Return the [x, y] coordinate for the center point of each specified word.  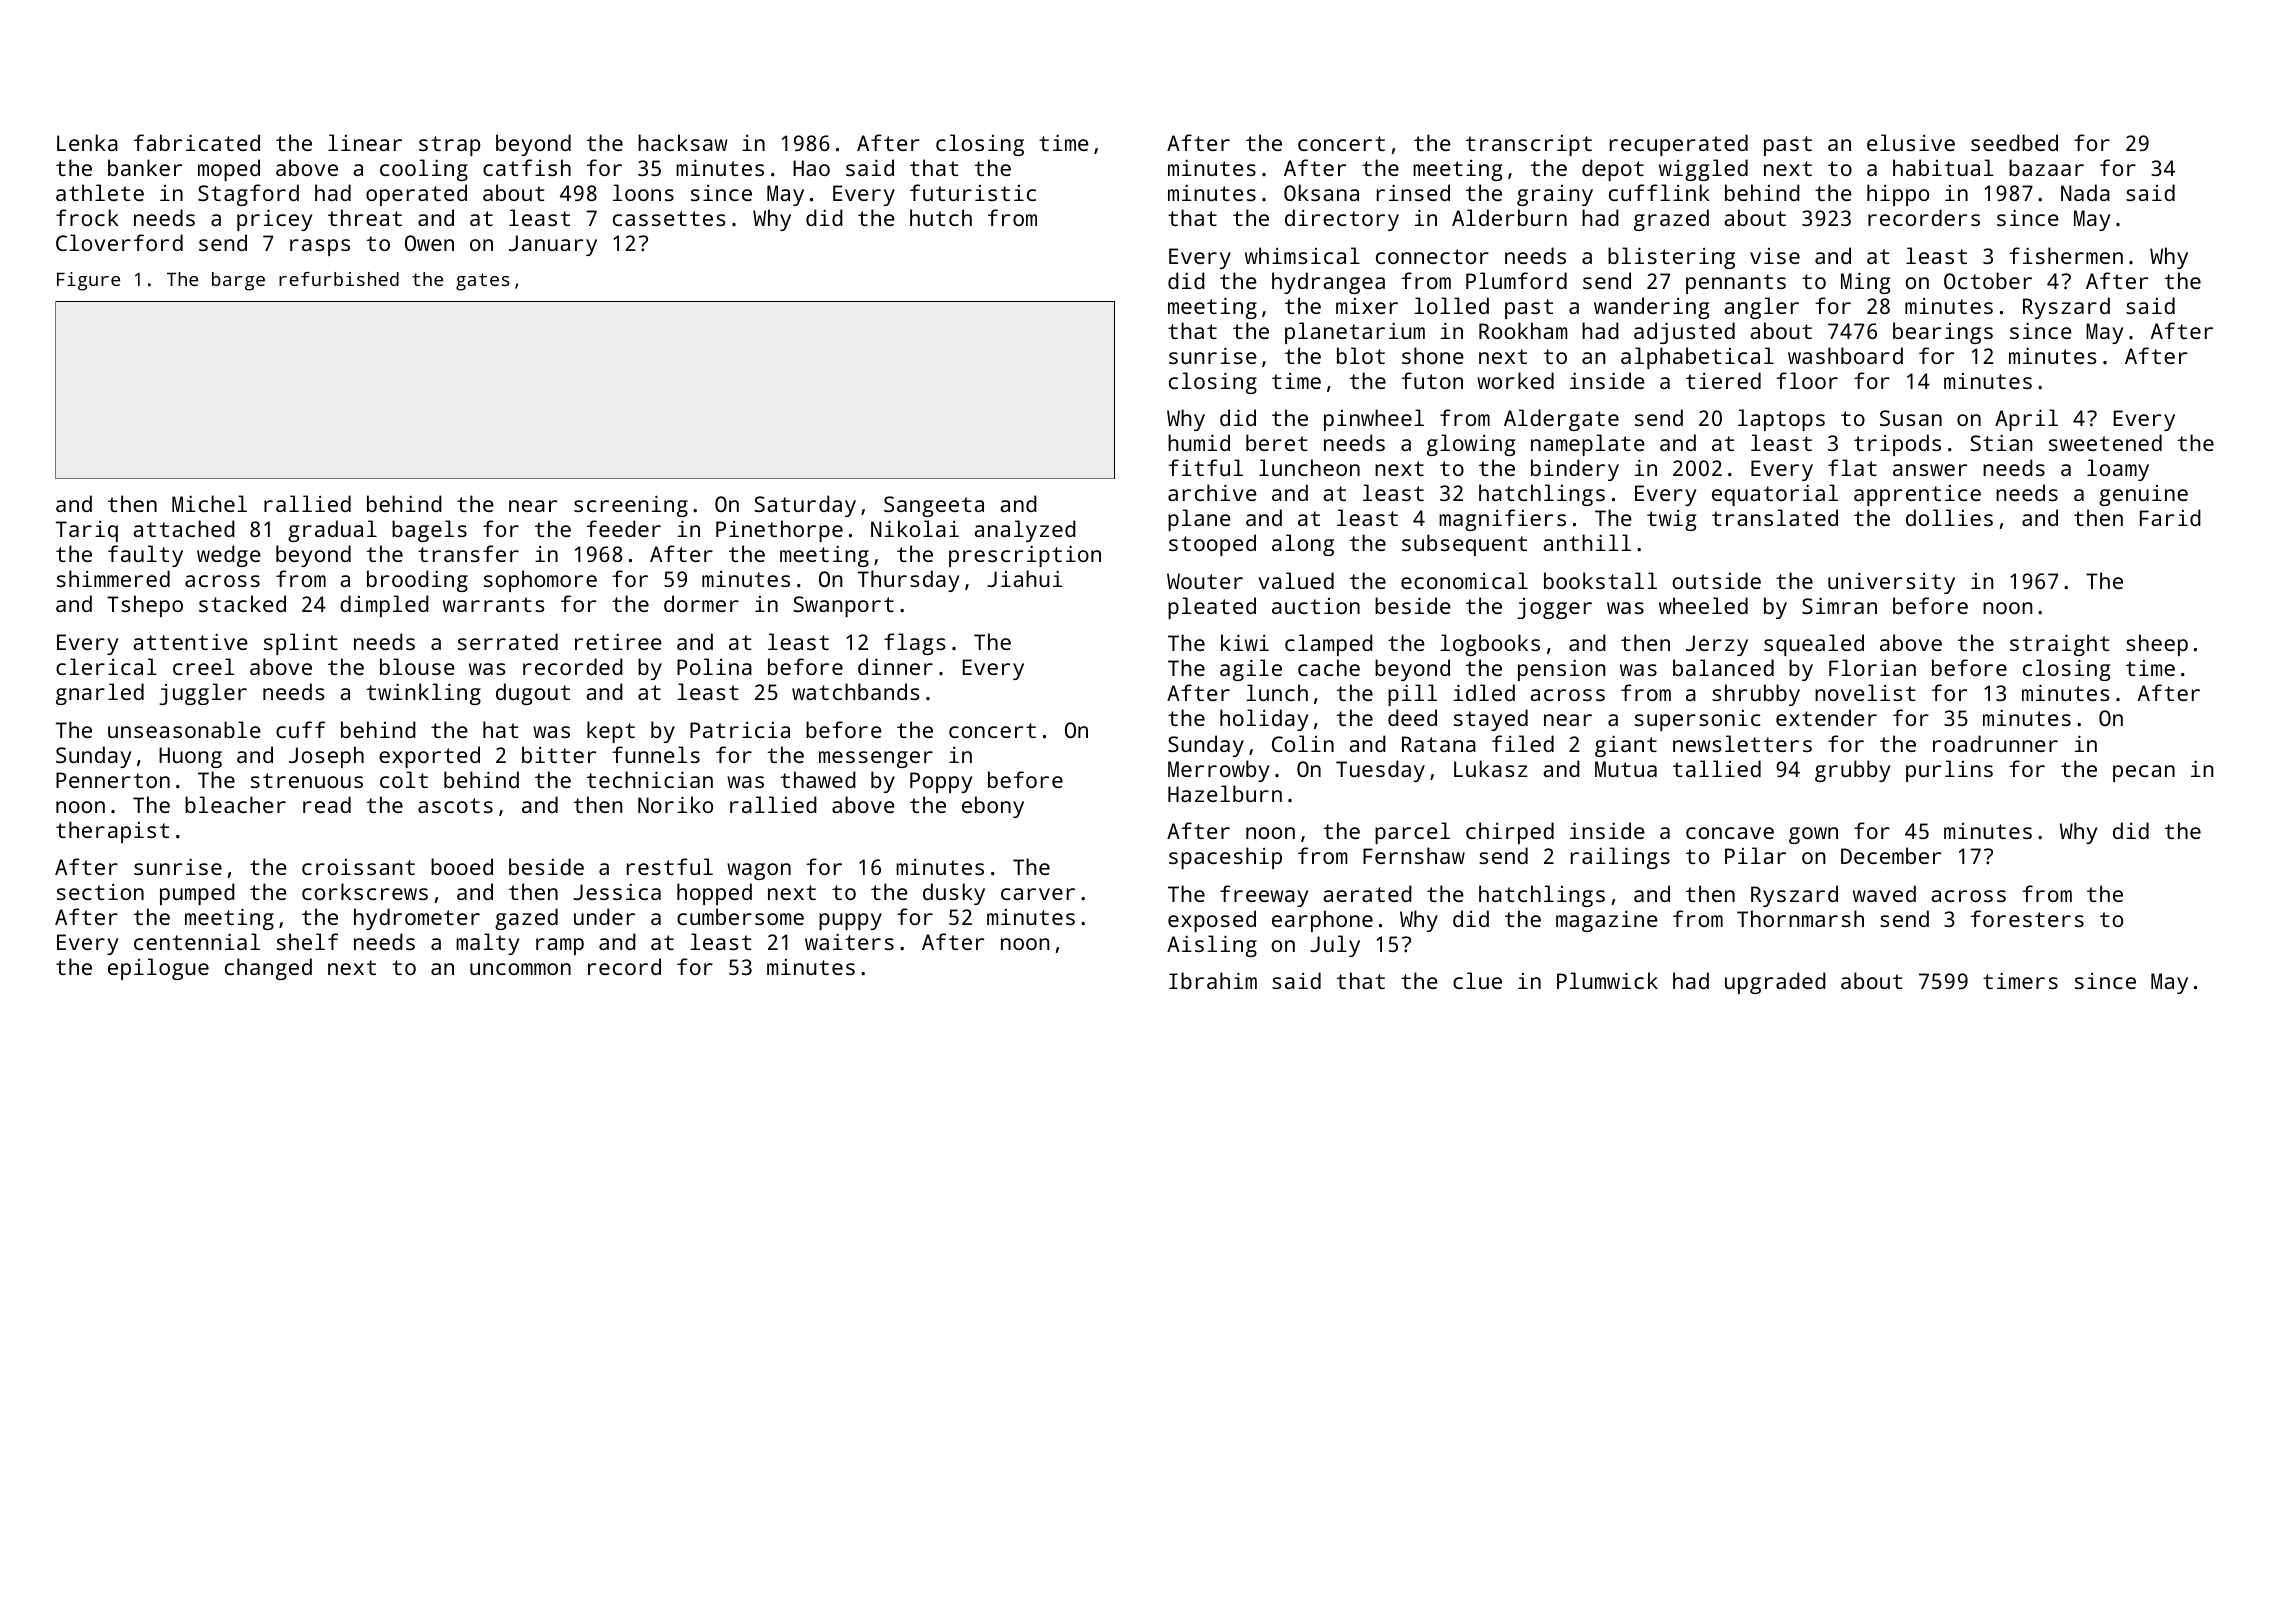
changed [268, 969]
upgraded [1775, 983]
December [1891, 855]
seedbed [2014, 142]
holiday [1264, 720]
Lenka [87, 142]
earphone [1322, 921]
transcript [1529, 145]
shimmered [113, 578]
